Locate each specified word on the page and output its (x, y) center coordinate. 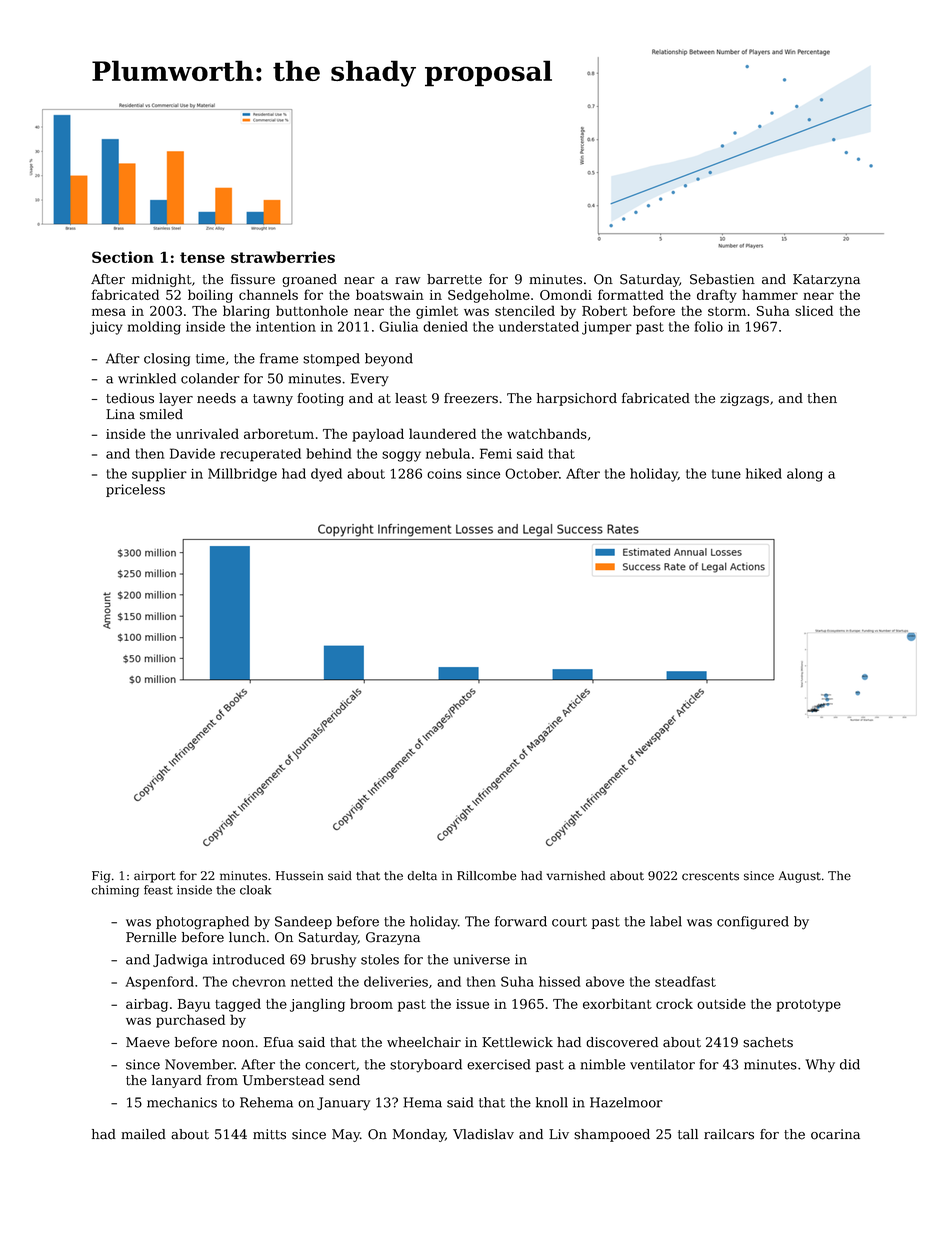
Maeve (148, 1042)
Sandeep (303, 922)
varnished (575, 876)
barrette (454, 279)
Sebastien (722, 279)
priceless (135, 490)
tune (726, 474)
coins (444, 474)
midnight (162, 280)
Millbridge (242, 475)
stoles (380, 959)
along (805, 475)
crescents (710, 876)
